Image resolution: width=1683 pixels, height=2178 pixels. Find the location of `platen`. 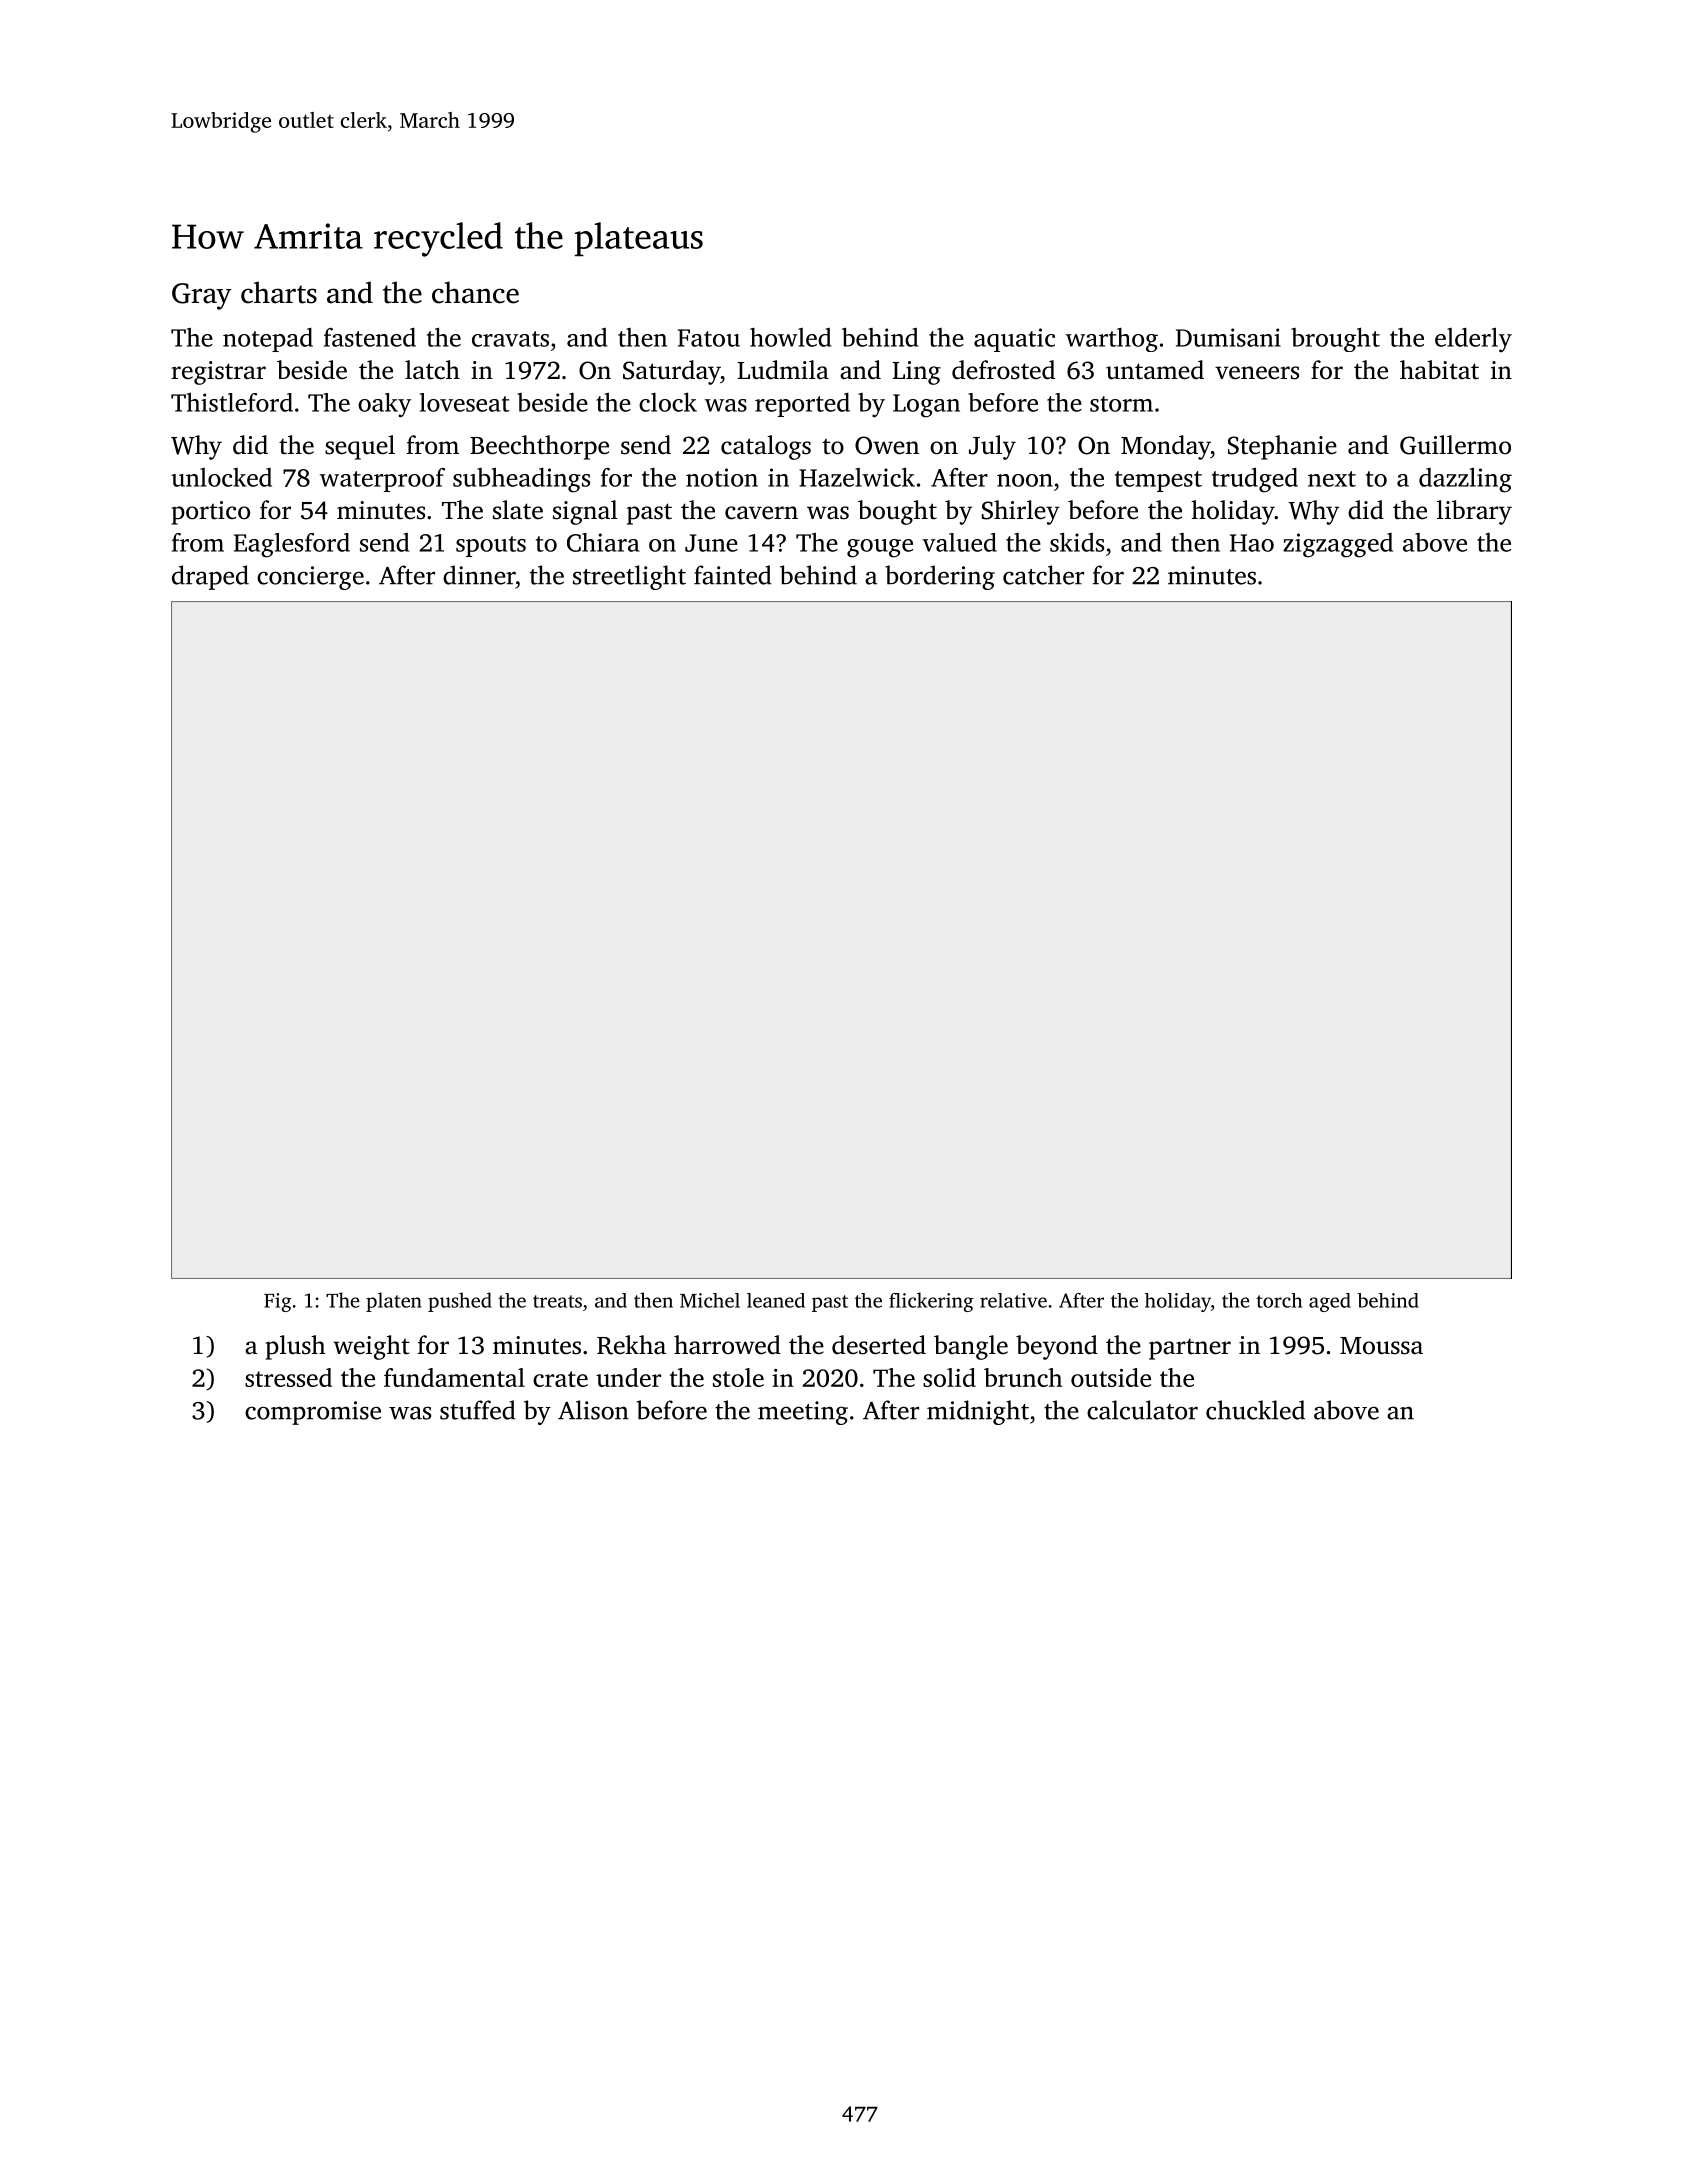

platen is located at coordinates (394, 1302).
